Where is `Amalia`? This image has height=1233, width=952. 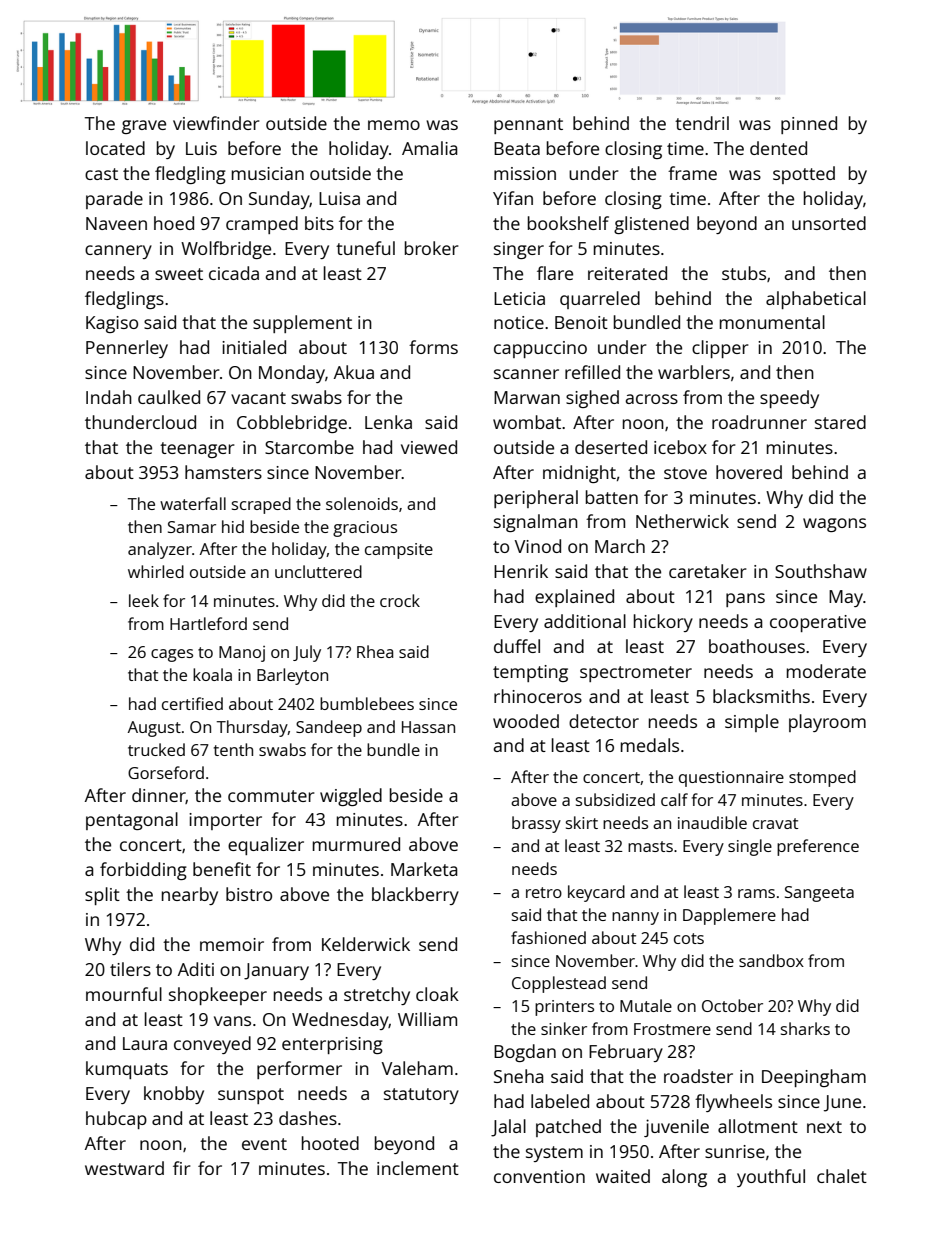
Amalia is located at coordinates (430, 148).
